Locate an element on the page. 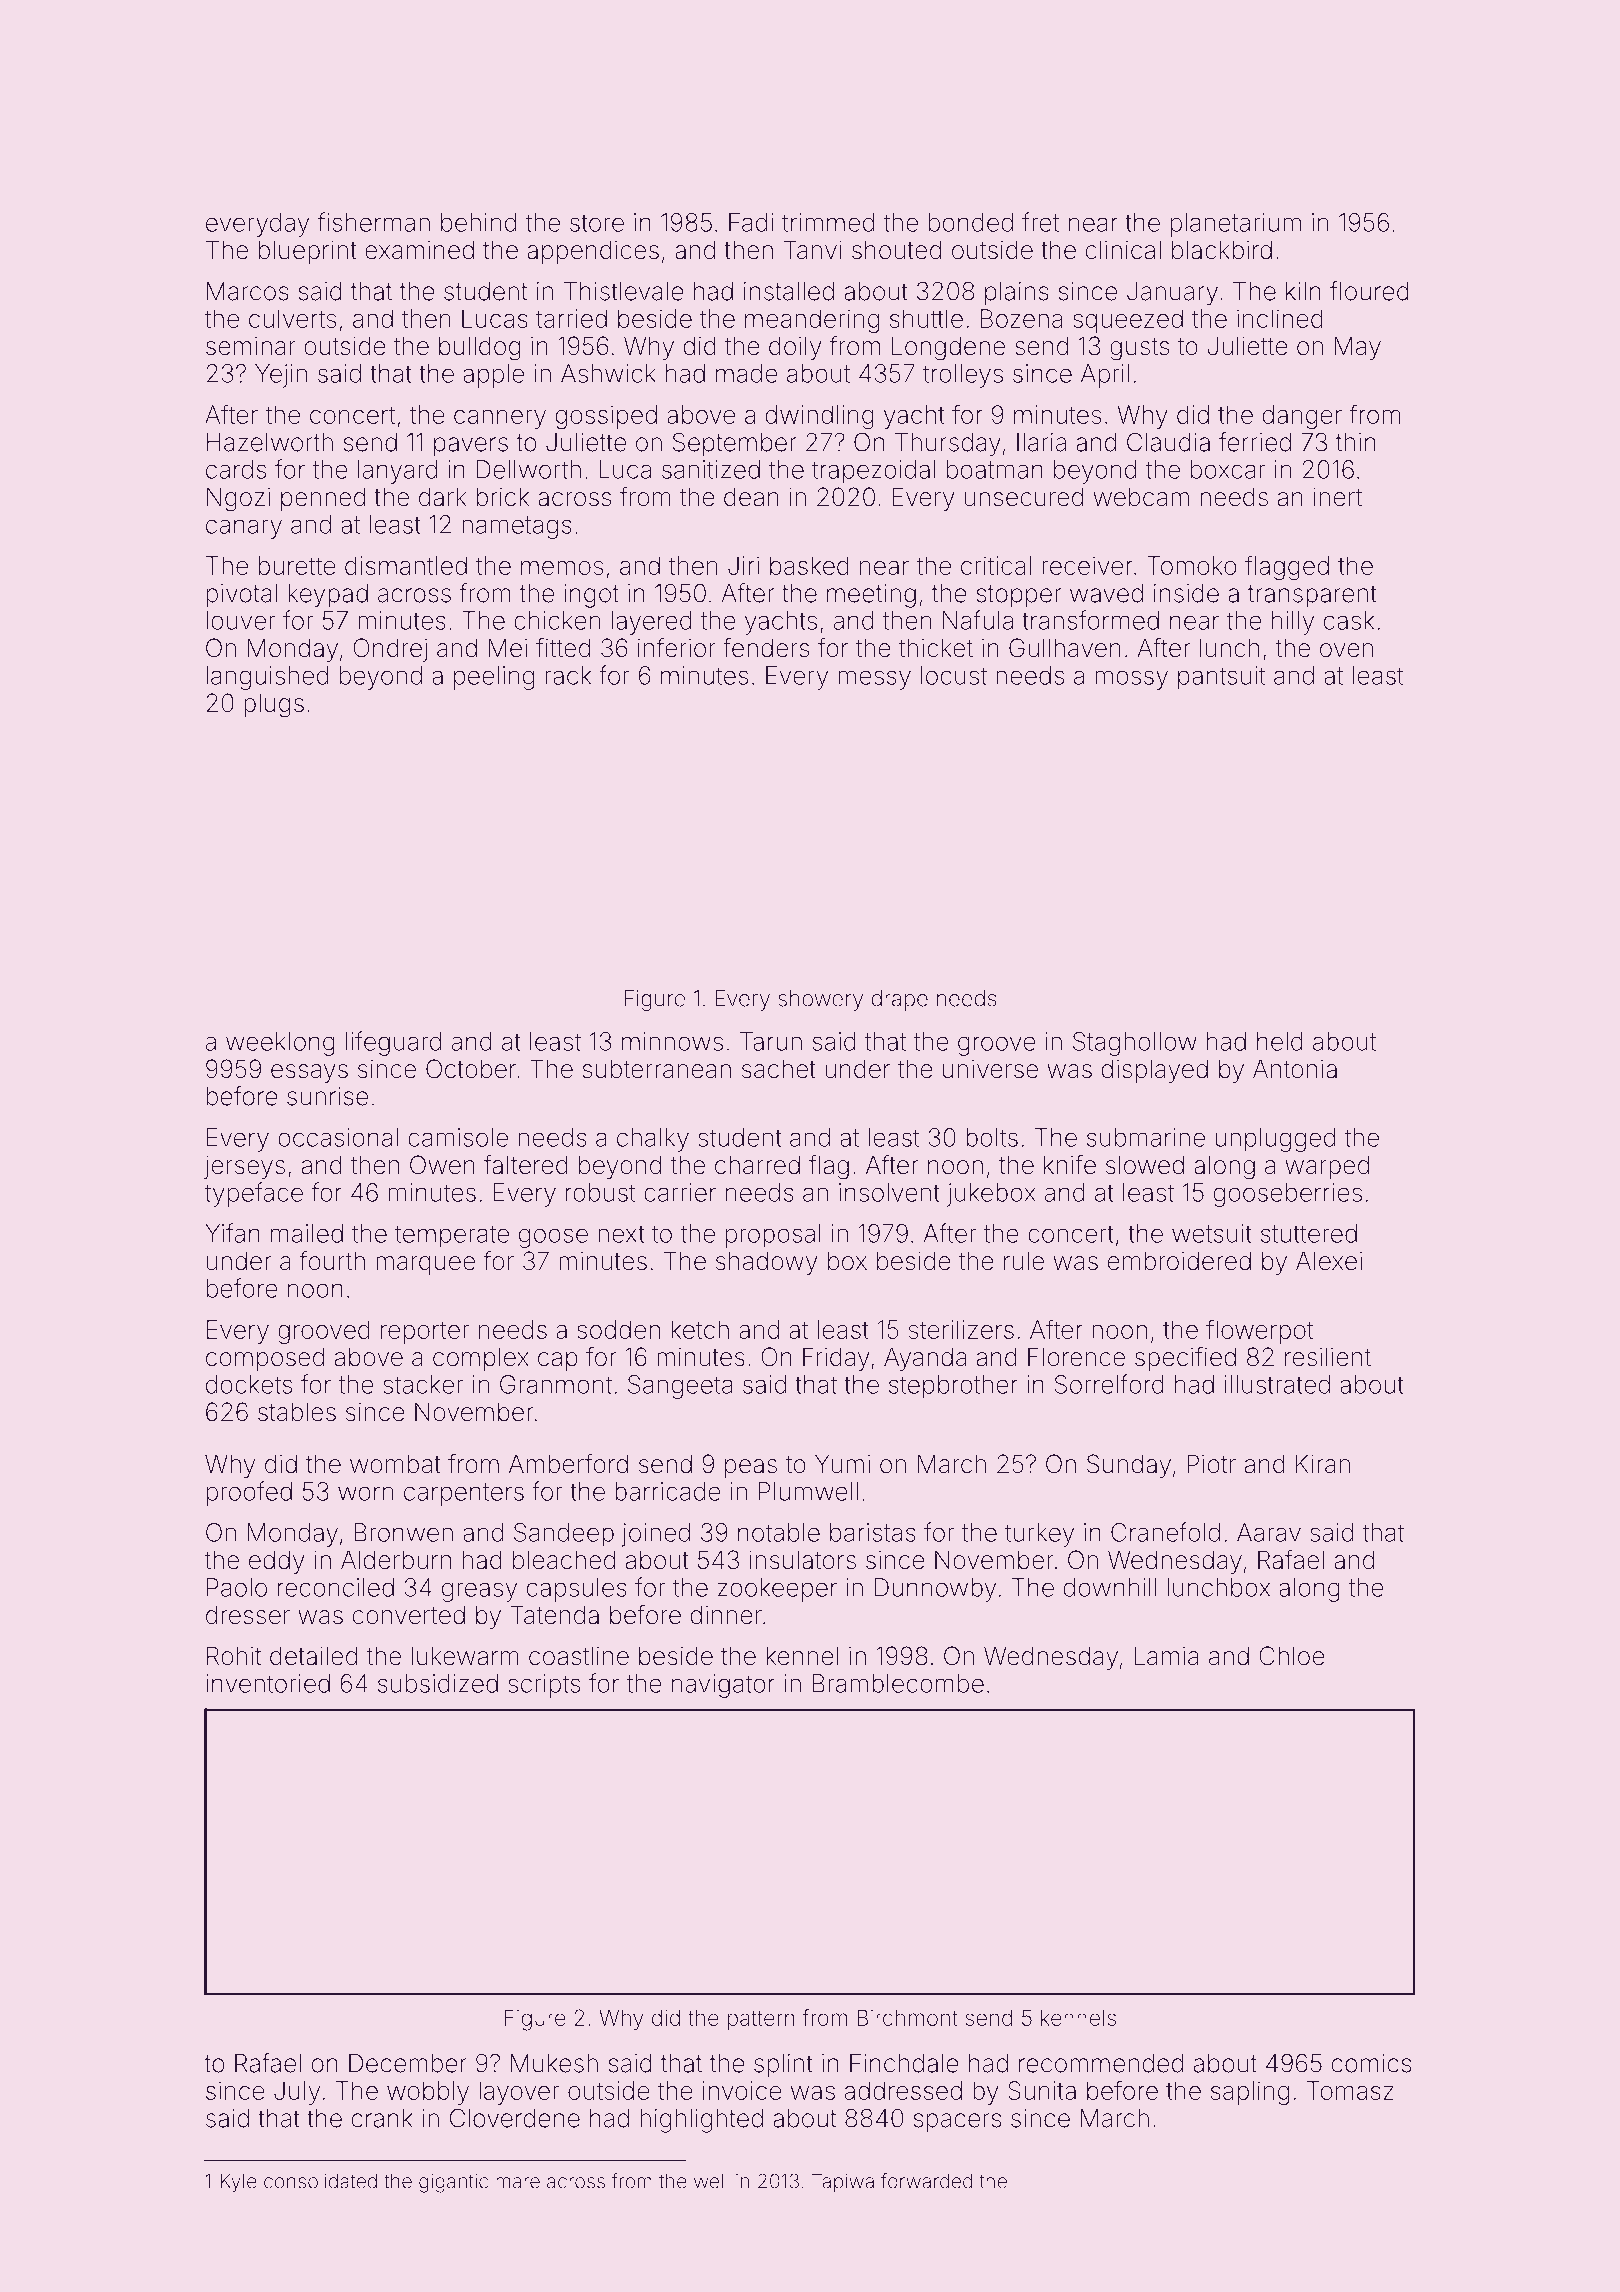  Fadi is located at coordinates (751, 222).
